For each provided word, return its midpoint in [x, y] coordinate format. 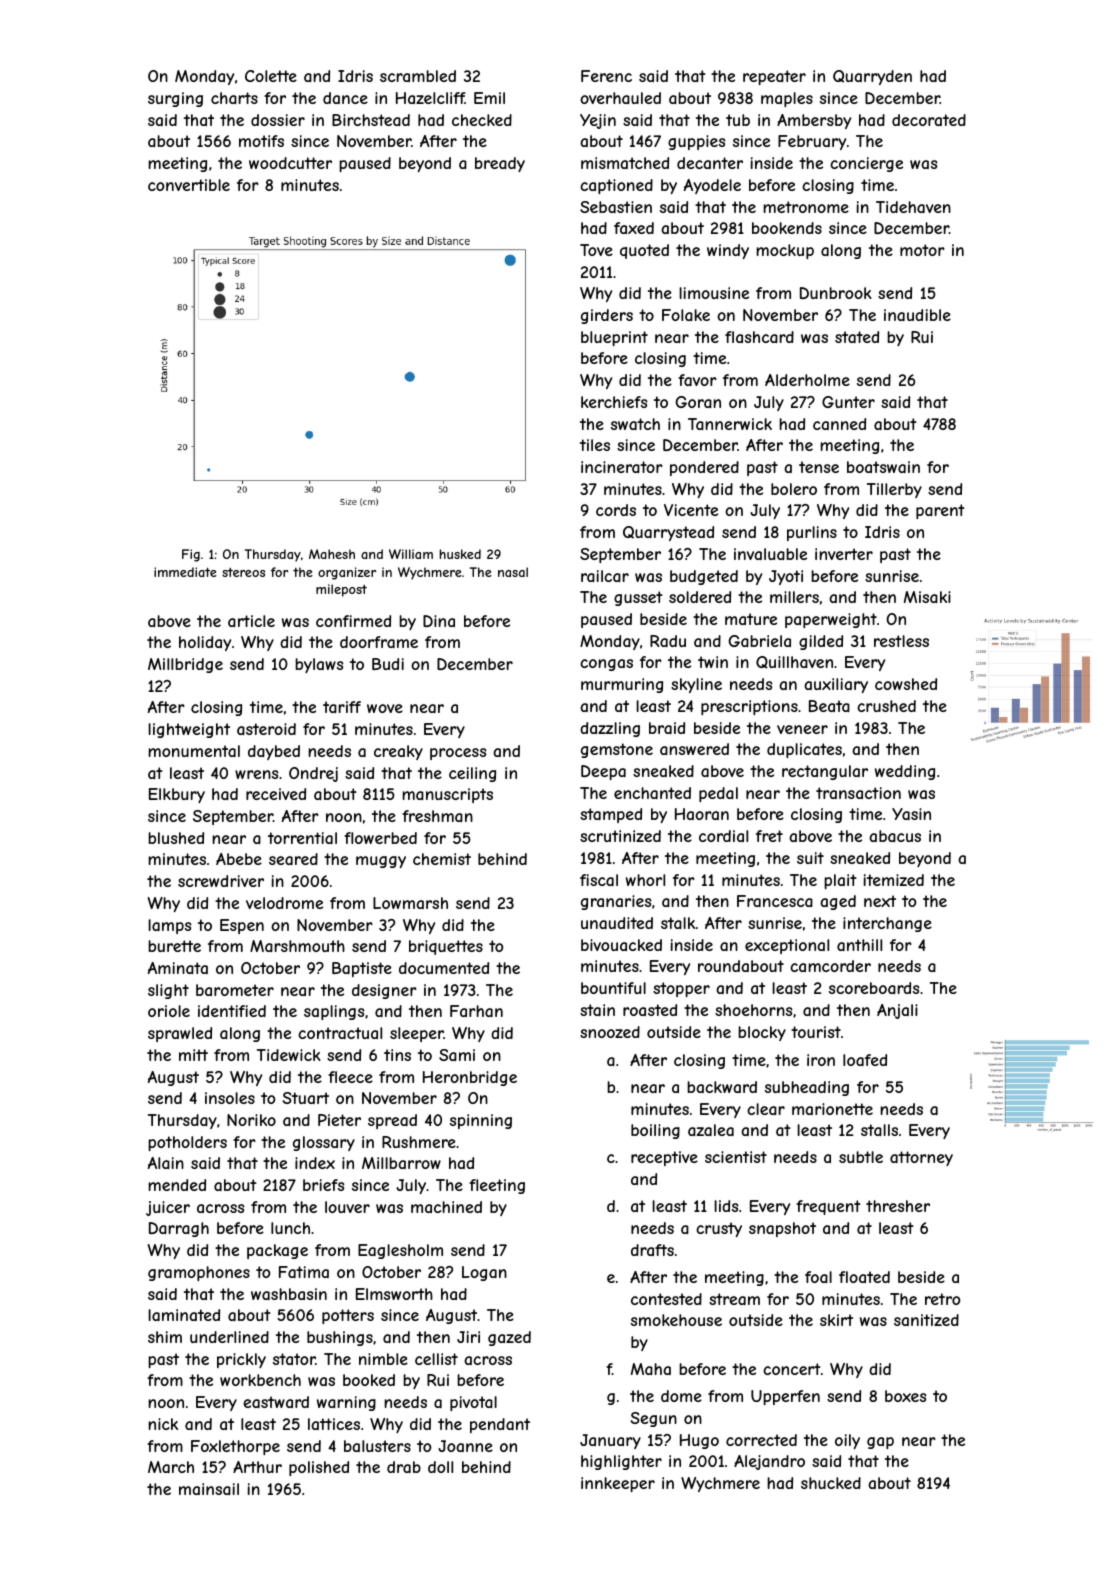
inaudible [917, 315]
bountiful [613, 988]
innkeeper [618, 1484]
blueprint [614, 338]
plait [840, 881]
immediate [185, 572]
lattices [334, 1424]
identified [232, 1011]
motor [922, 250]
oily [847, 1441]
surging [175, 99]
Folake [686, 315]
